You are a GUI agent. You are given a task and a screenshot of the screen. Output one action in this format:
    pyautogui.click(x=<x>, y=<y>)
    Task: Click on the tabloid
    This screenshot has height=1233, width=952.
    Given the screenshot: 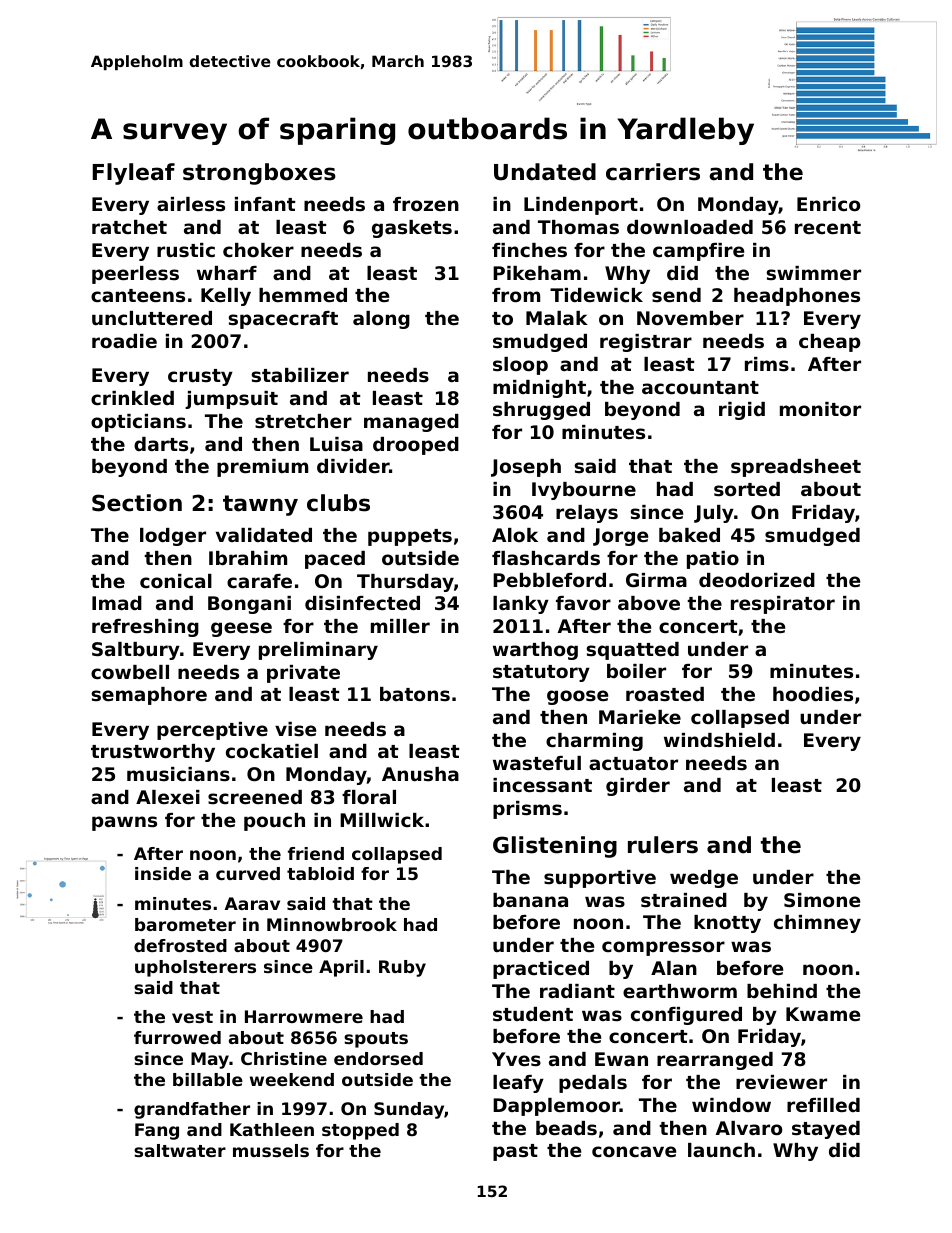 What is the action you would take?
    pyautogui.click(x=320, y=873)
